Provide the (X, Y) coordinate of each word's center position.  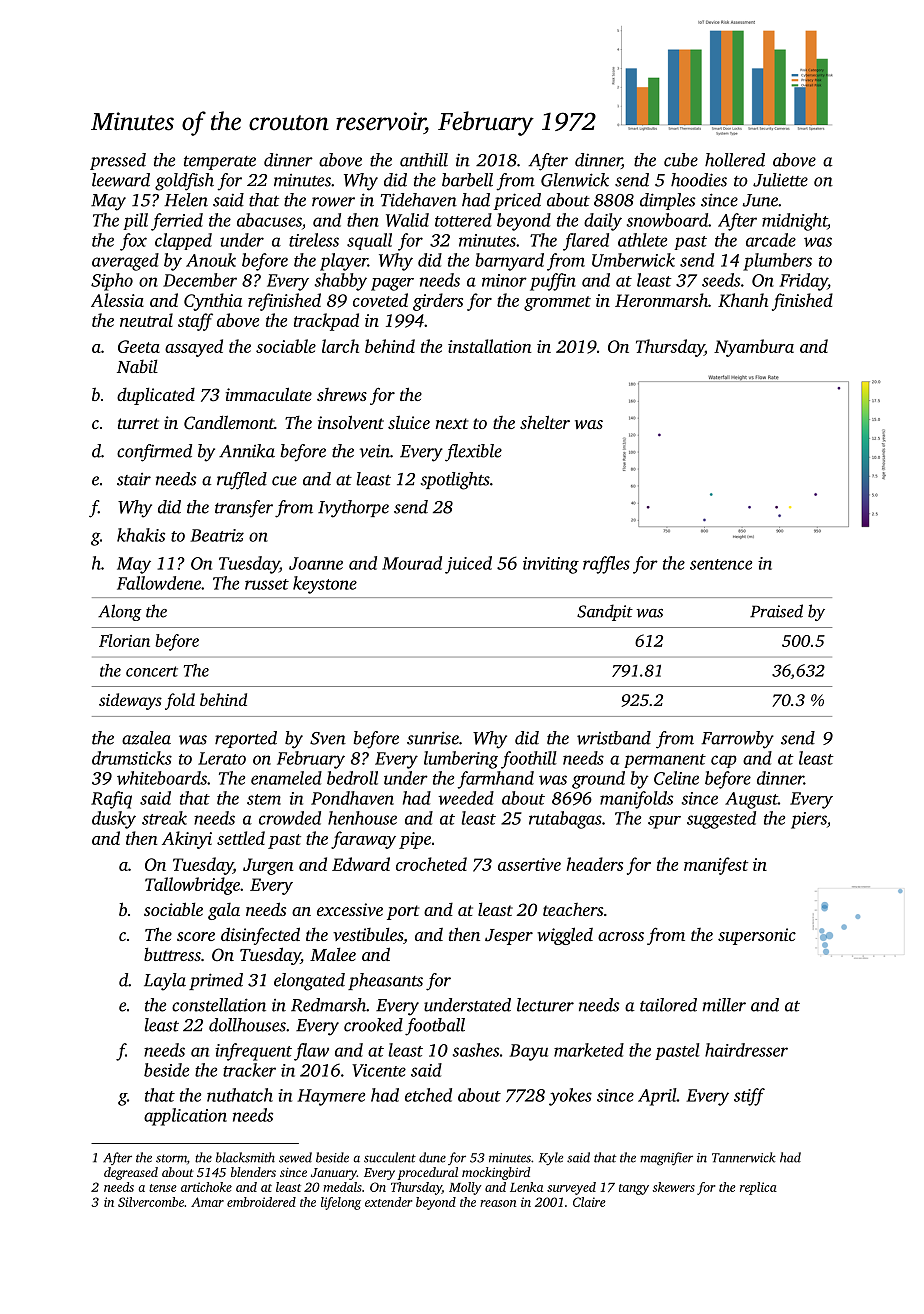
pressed (118, 161)
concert (152, 671)
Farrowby (737, 740)
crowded (290, 818)
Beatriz (217, 535)
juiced (468, 565)
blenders (253, 1172)
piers (809, 820)
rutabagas (565, 820)
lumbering (461, 760)
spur (664, 822)
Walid (407, 220)
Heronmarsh (661, 300)
